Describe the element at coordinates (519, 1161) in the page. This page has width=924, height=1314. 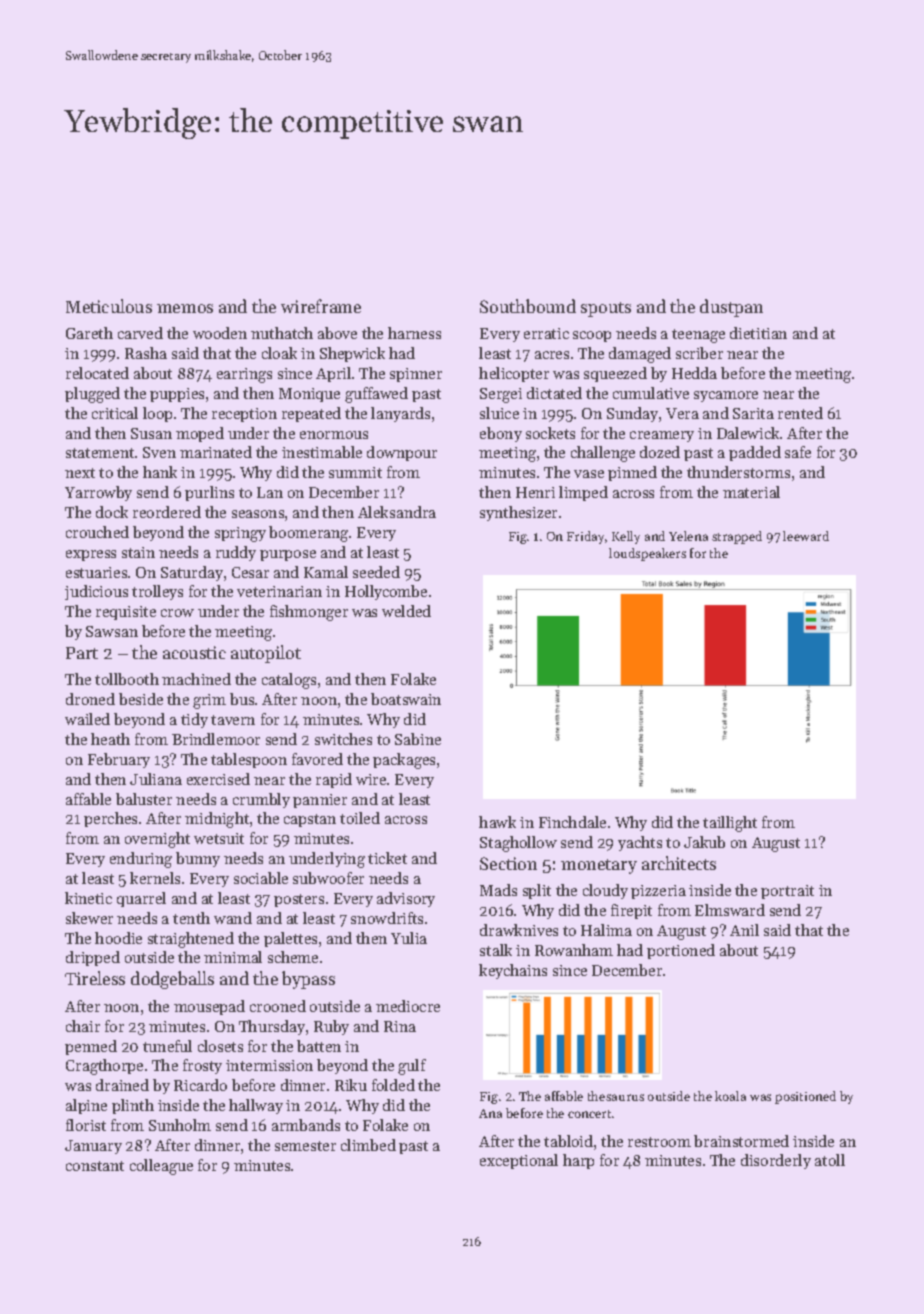
I see `exceptional` at that location.
